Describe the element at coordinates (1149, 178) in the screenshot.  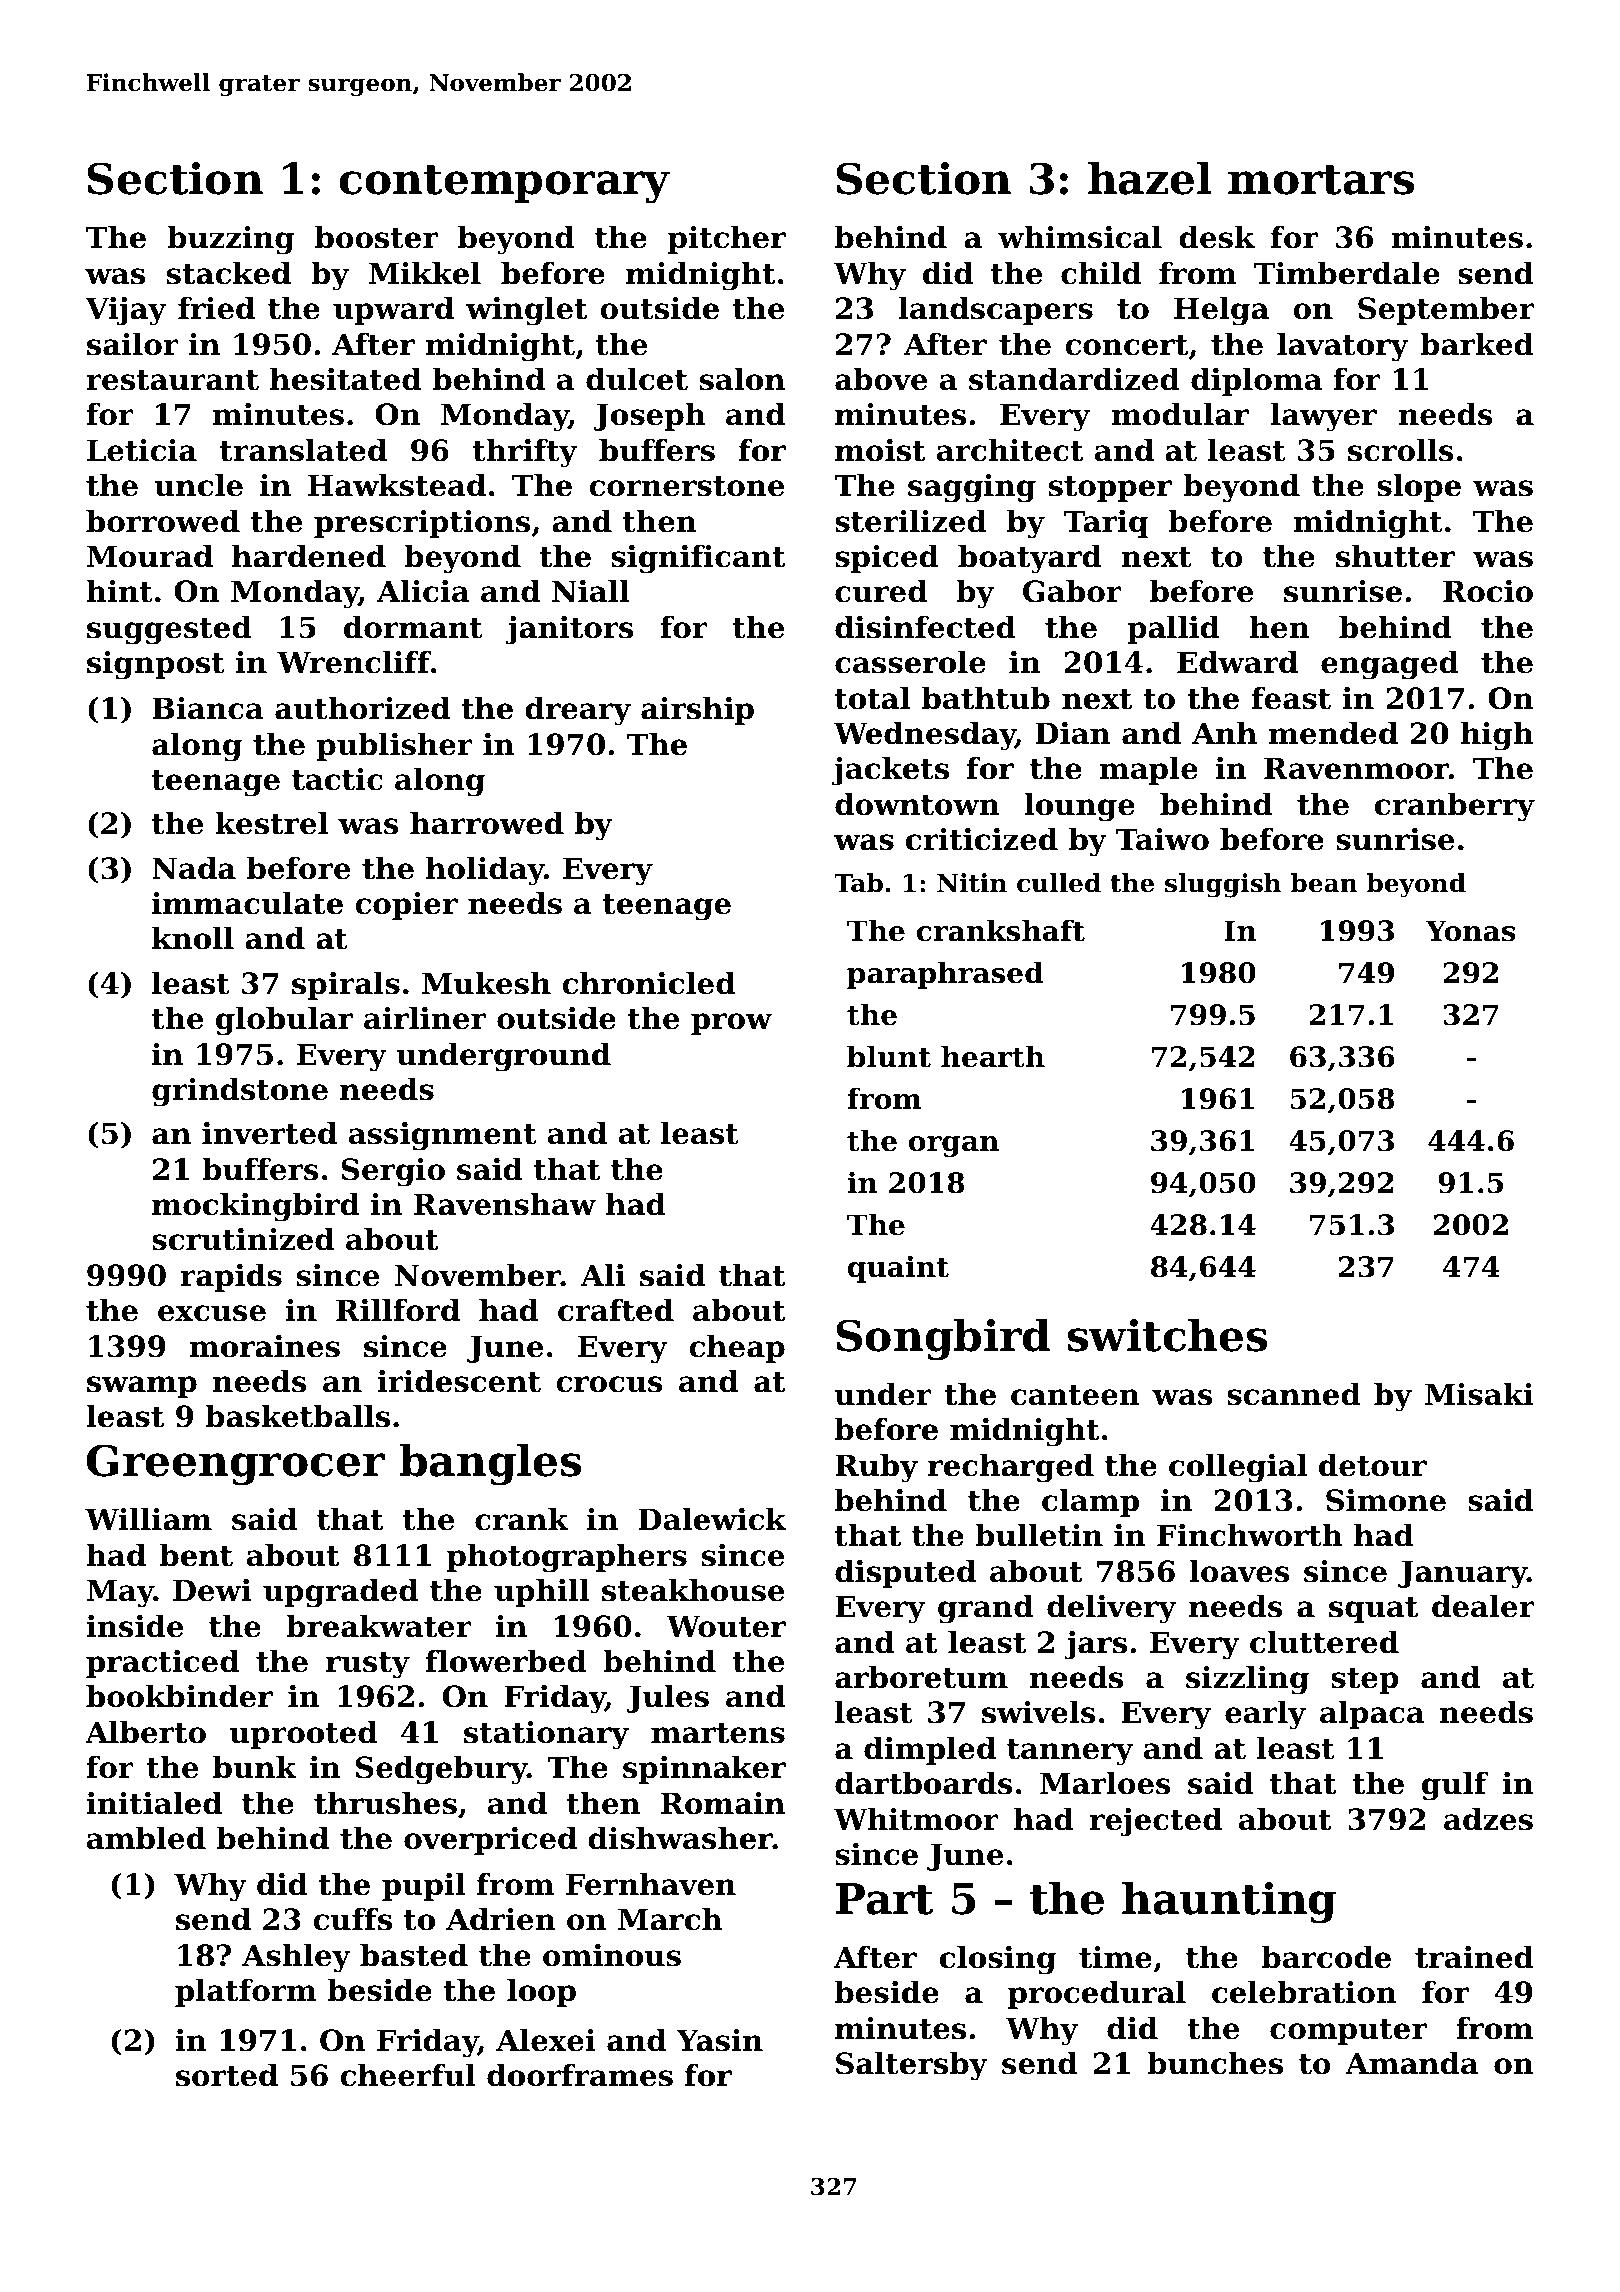
I see `hazel` at that location.
